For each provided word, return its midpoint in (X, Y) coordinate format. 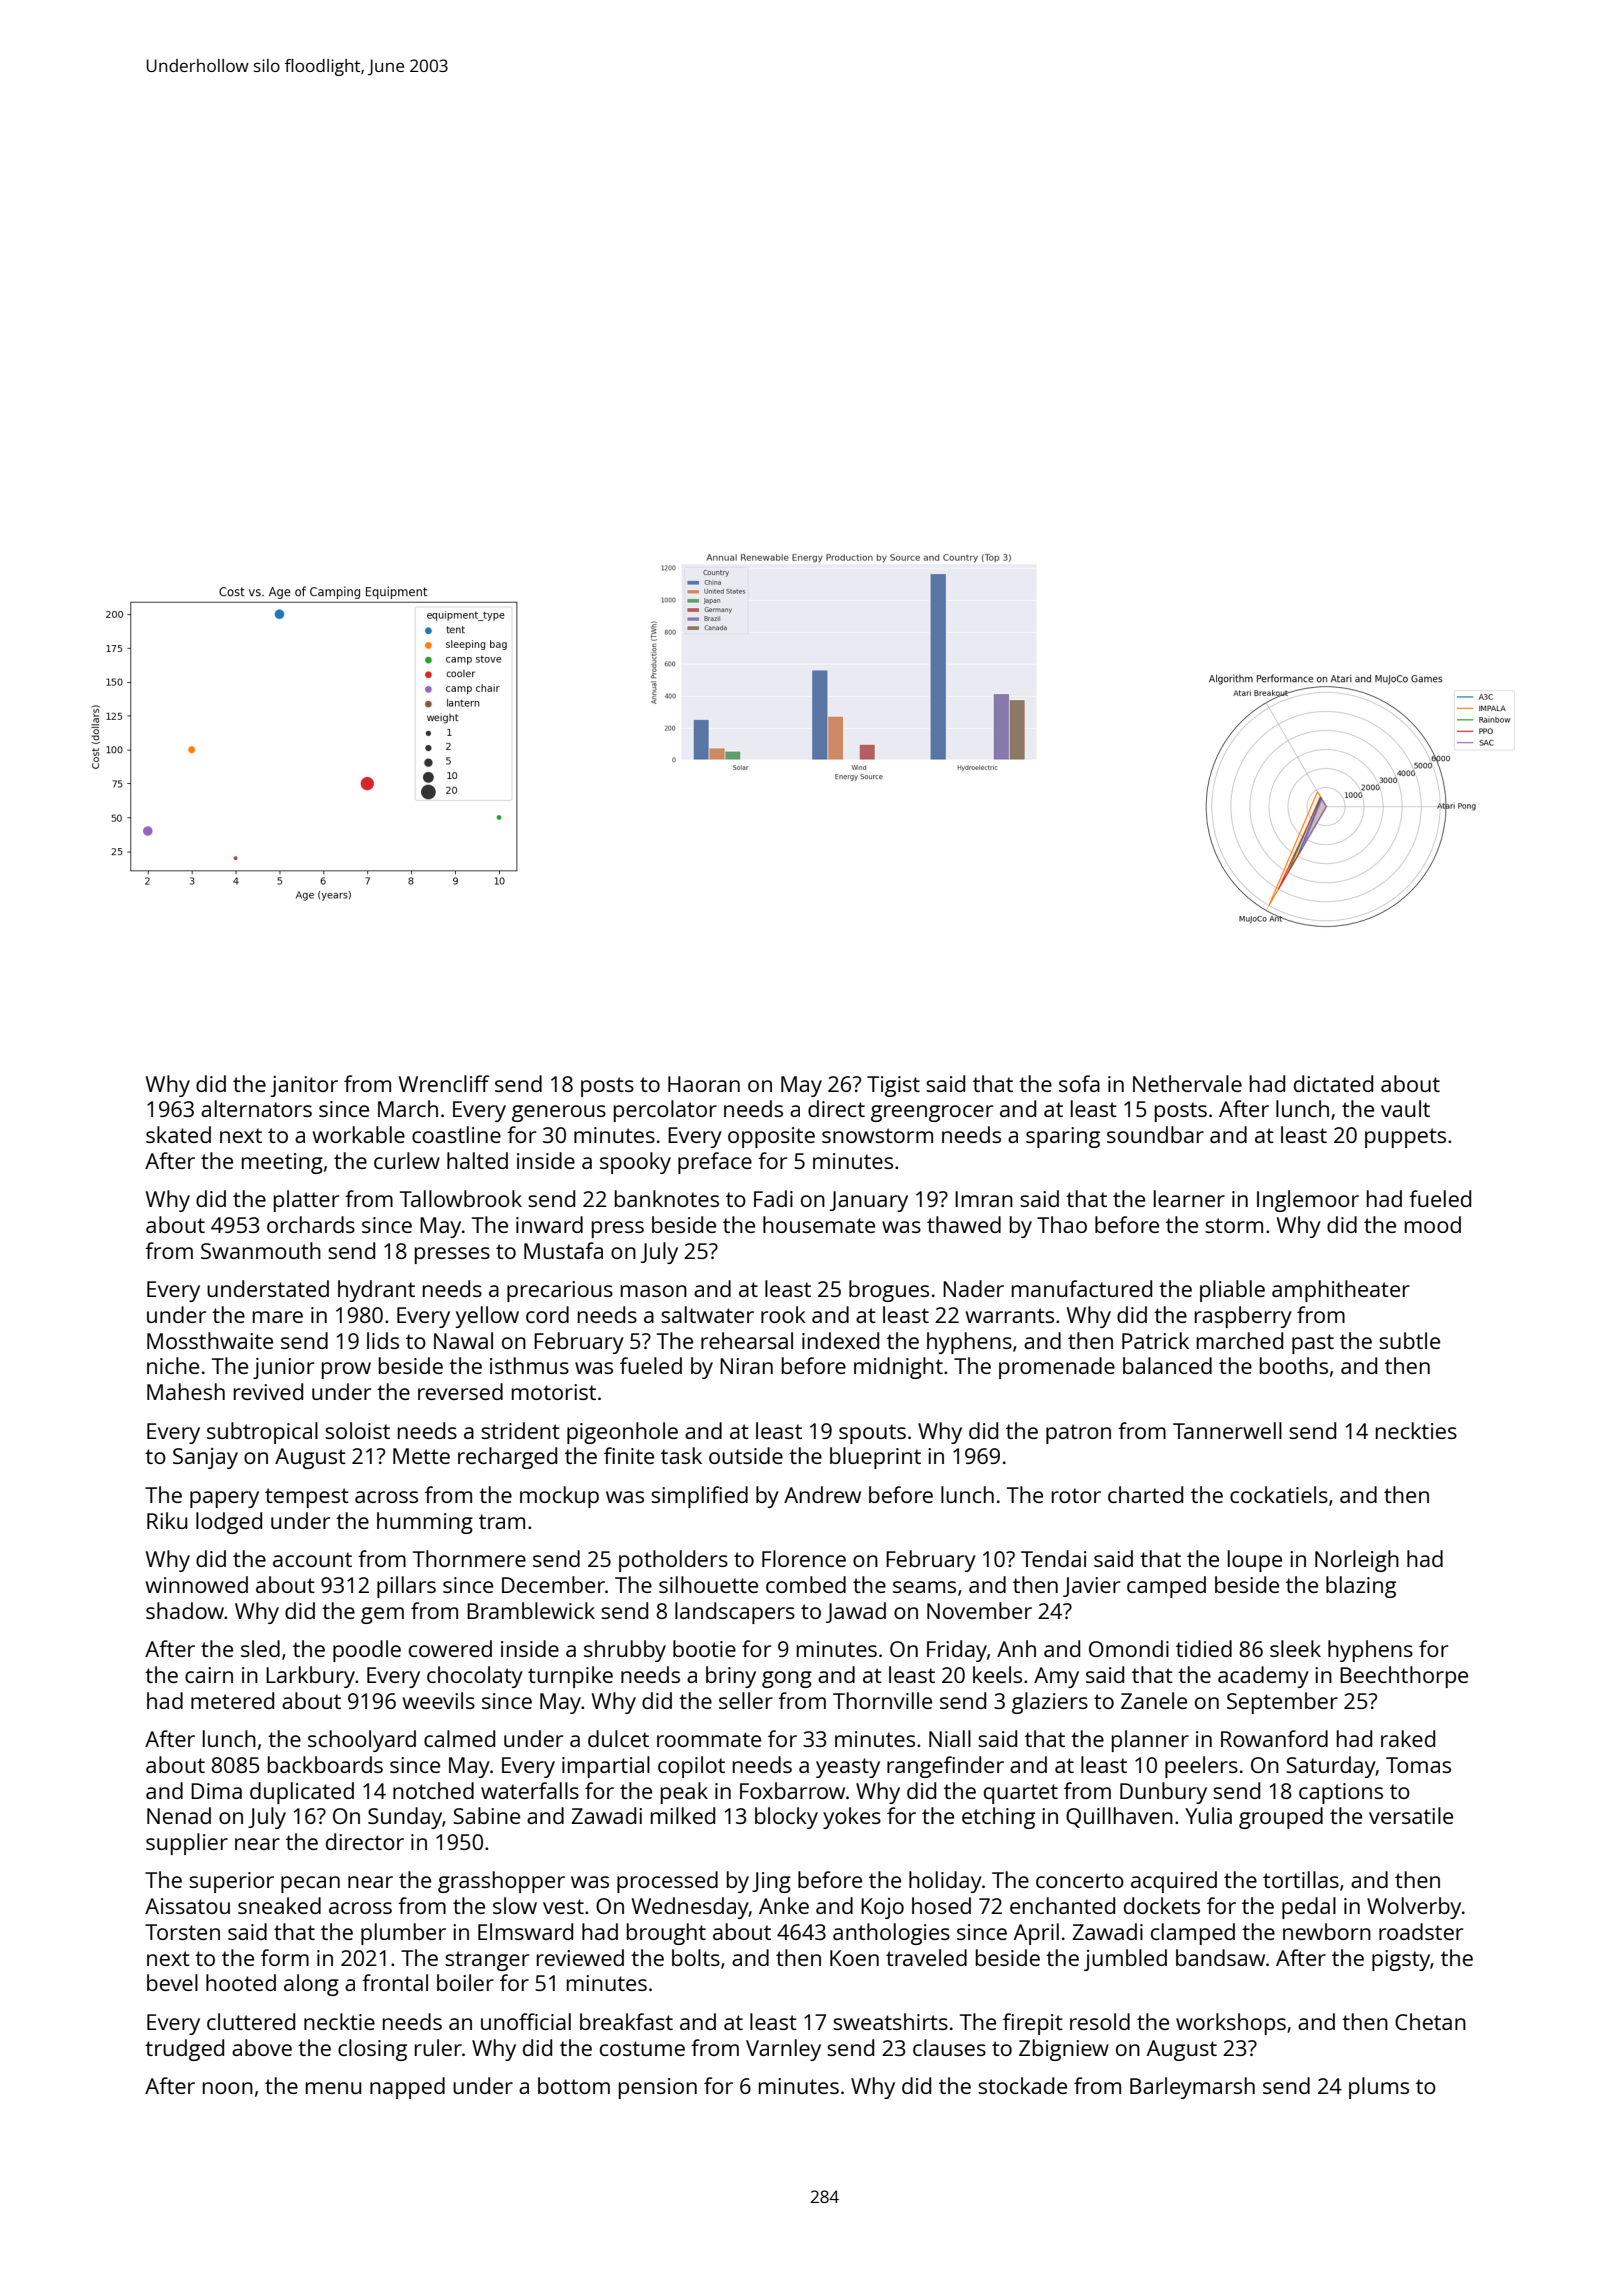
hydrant (376, 1291)
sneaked (279, 1905)
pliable (1232, 1291)
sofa (1079, 1083)
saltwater (707, 1314)
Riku (167, 1520)
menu (334, 2088)
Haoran (704, 1084)
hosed (941, 1905)
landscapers (735, 1613)
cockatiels (1279, 1494)
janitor (304, 1086)
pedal (1309, 1908)
